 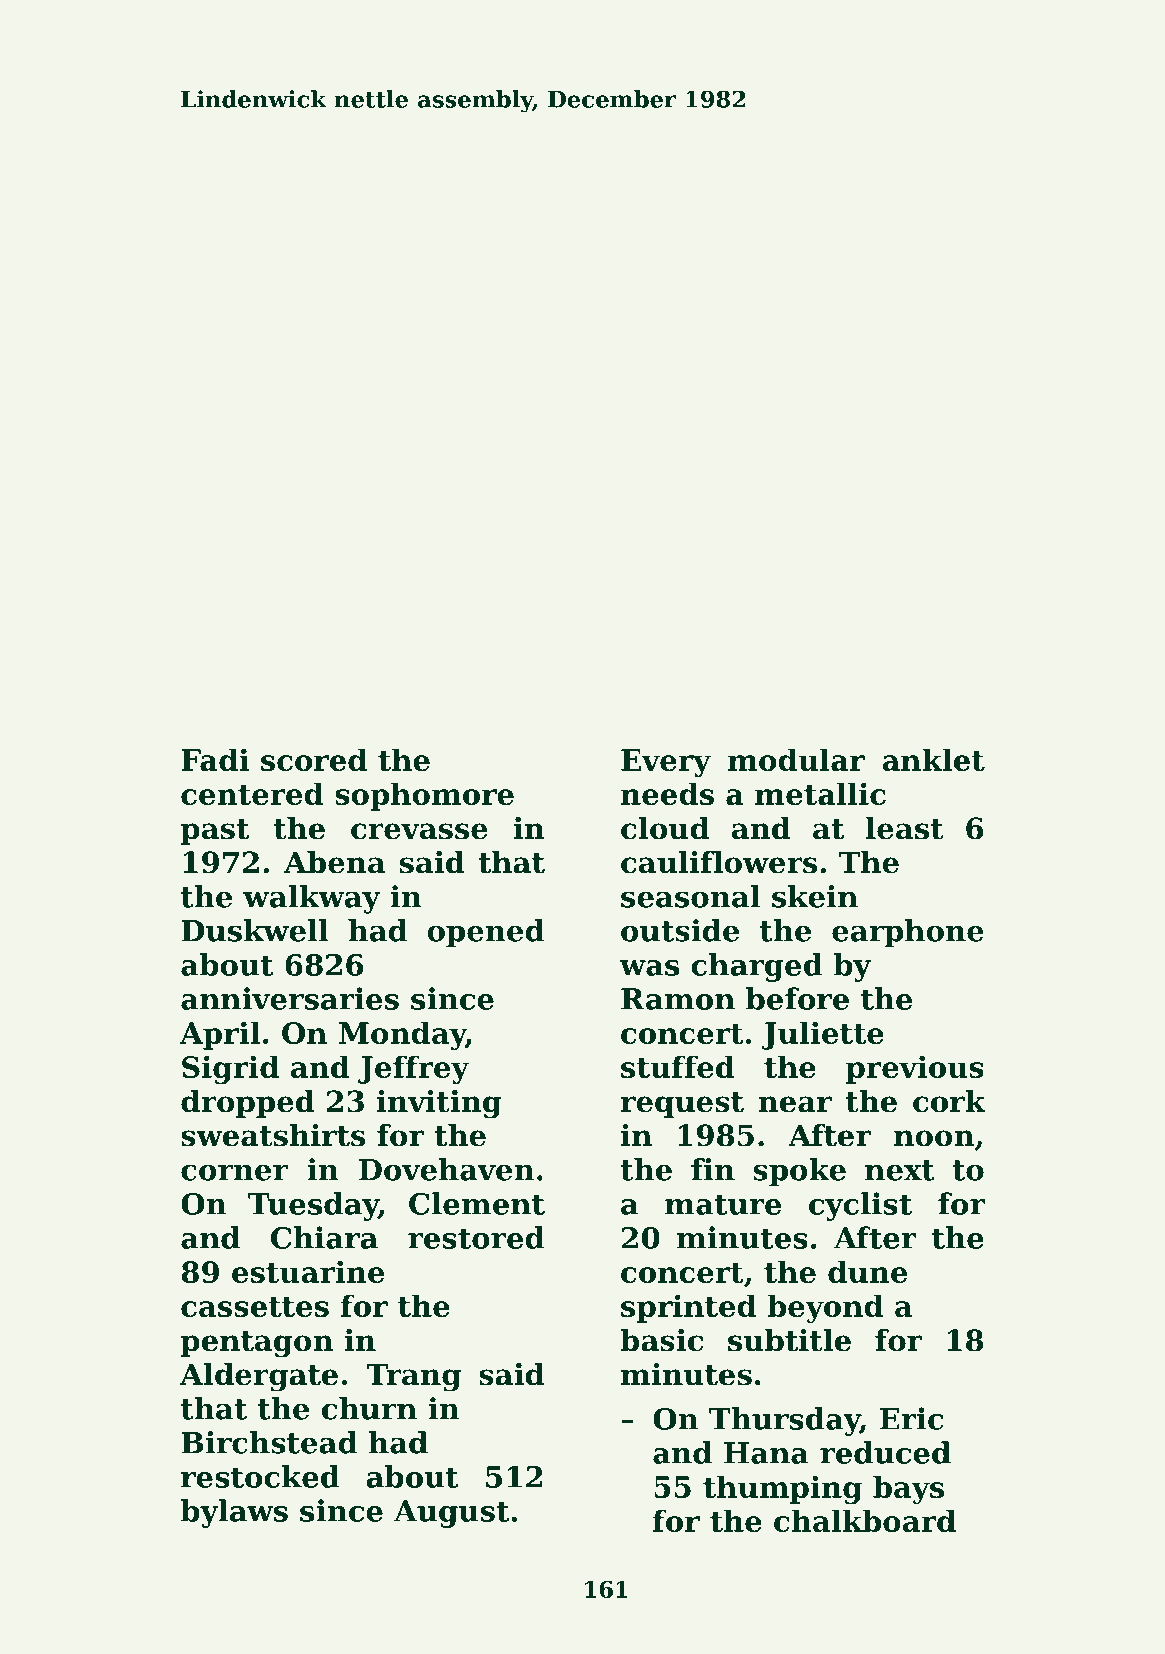 I want to click on noon, so click(x=934, y=1138).
